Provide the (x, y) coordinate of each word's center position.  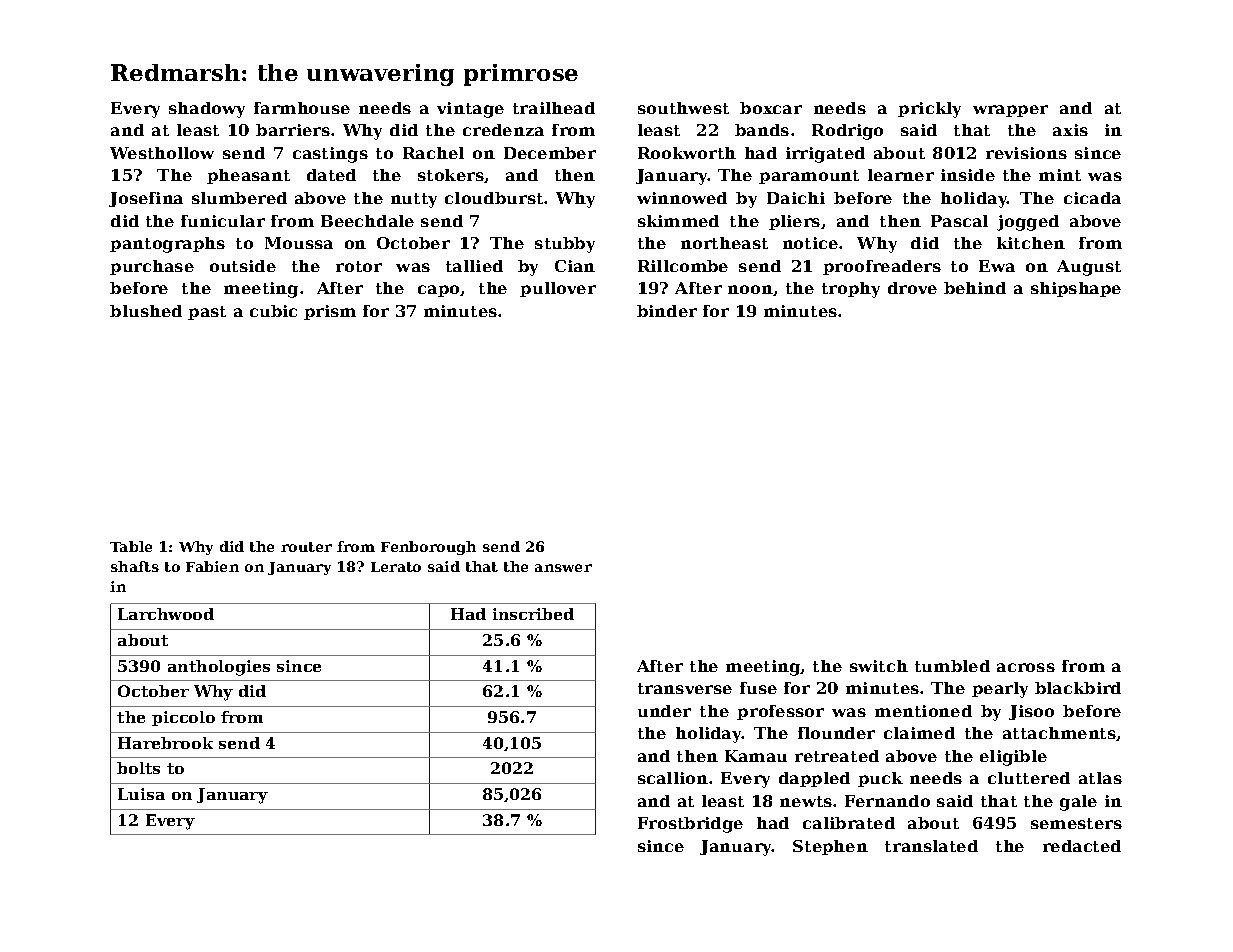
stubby (565, 245)
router (306, 547)
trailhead (554, 108)
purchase (152, 267)
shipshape (1076, 289)
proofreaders (882, 267)
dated (331, 175)
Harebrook (165, 743)
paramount (809, 177)
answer (563, 568)
